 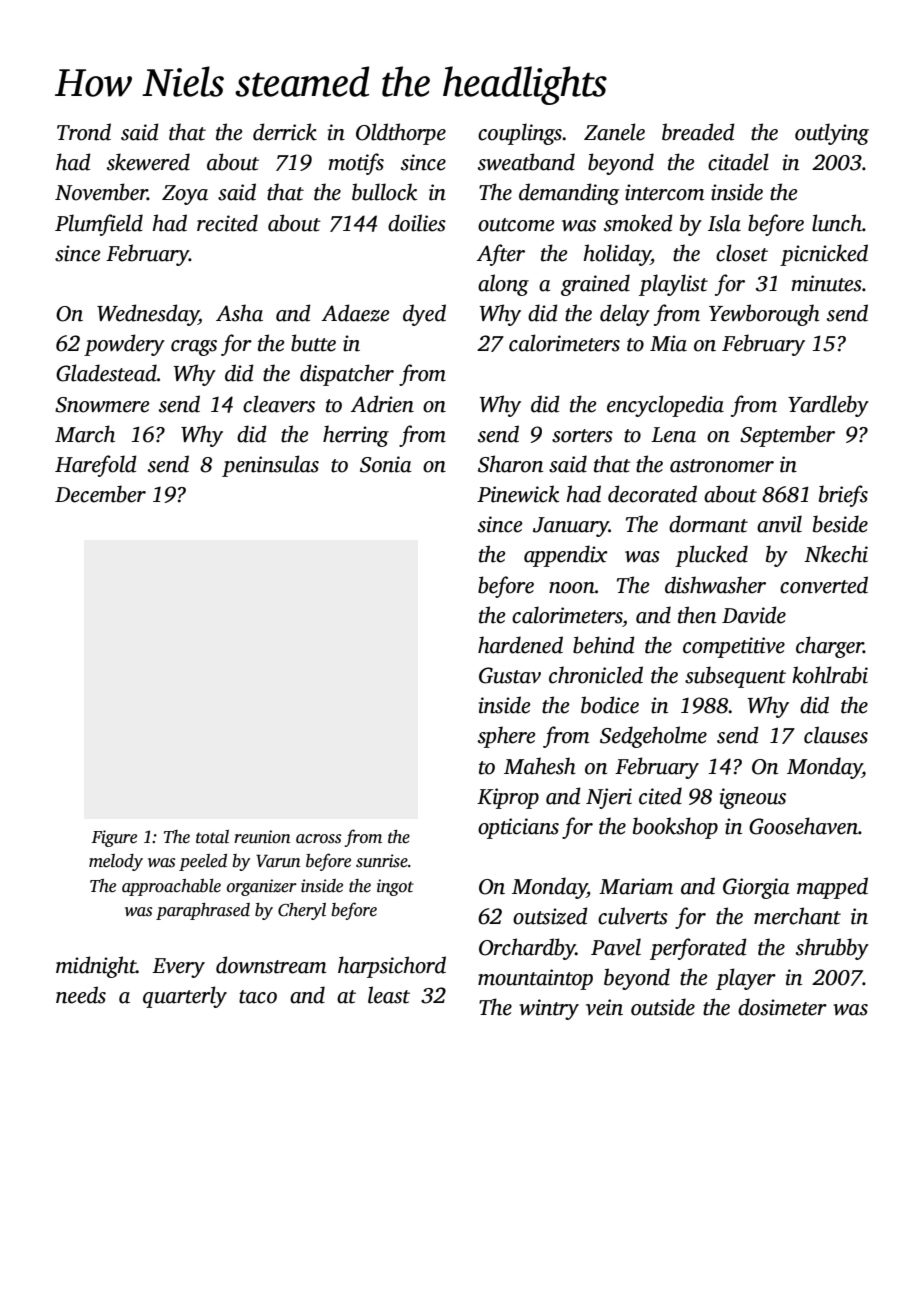 I want to click on noon, so click(x=572, y=588).
